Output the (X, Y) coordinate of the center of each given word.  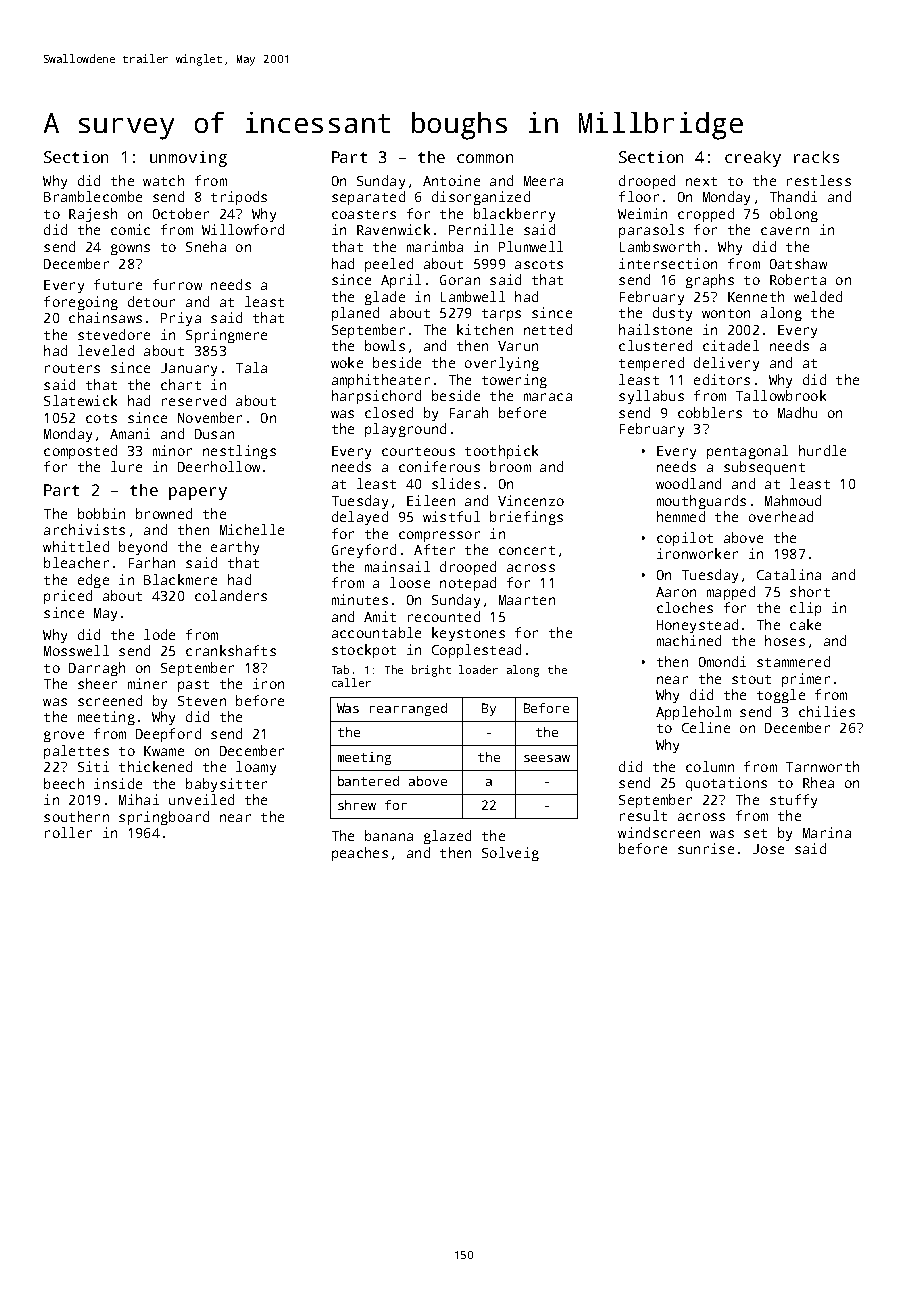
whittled (76, 546)
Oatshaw (798, 263)
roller (68, 832)
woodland (688, 483)
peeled (389, 265)
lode (159, 634)
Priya (181, 319)
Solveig (510, 854)
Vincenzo (531, 500)
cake (805, 624)
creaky (753, 159)
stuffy (793, 801)
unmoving (188, 159)
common (485, 158)
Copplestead (476, 651)
